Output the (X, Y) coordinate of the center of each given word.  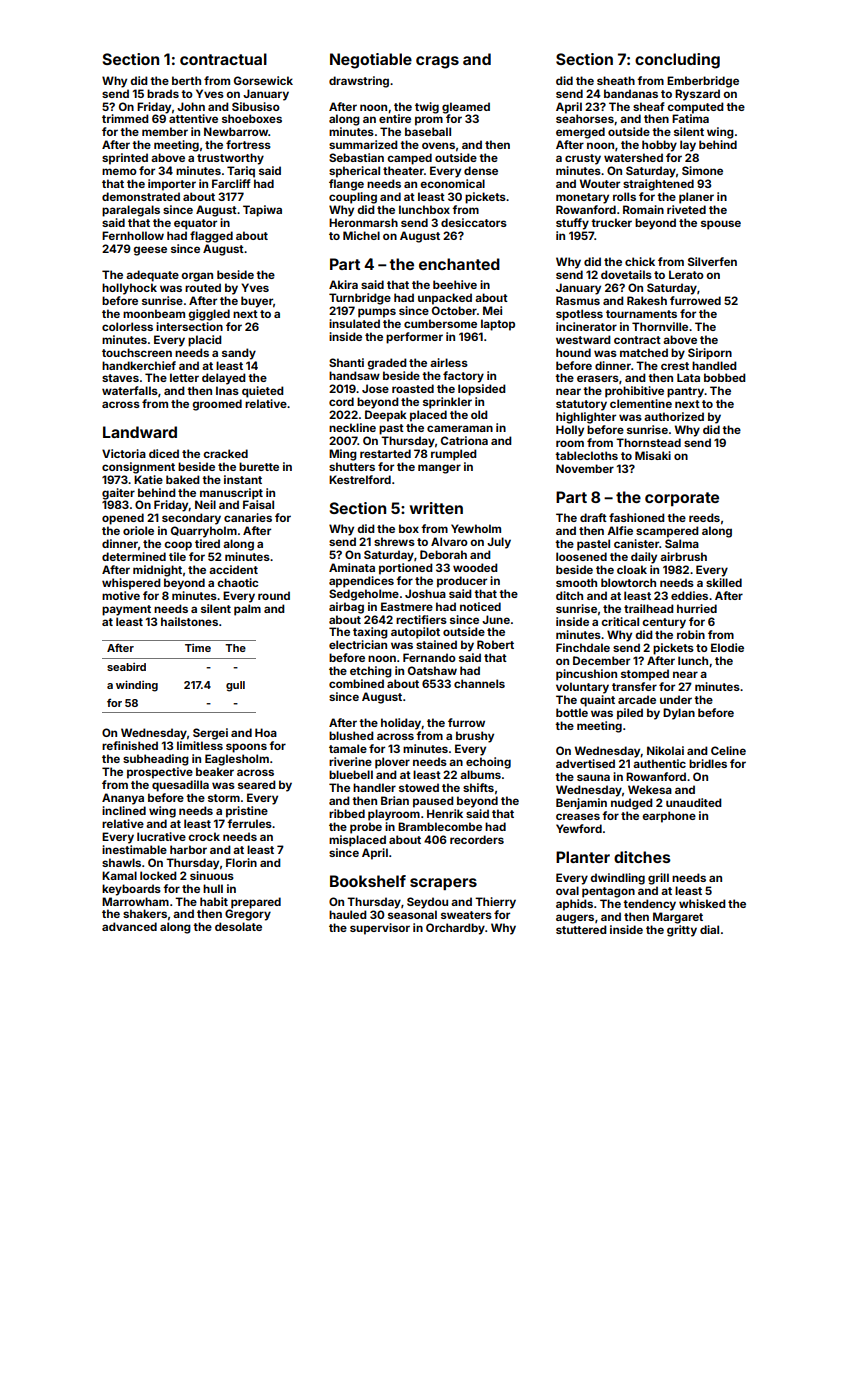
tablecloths (586, 455)
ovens (438, 145)
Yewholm (476, 528)
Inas (227, 390)
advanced (129, 926)
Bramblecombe (440, 826)
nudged (632, 804)
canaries (248, 517)
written (436, 508)
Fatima (690, 118)
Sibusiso (256, 106)
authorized (674, 416)
